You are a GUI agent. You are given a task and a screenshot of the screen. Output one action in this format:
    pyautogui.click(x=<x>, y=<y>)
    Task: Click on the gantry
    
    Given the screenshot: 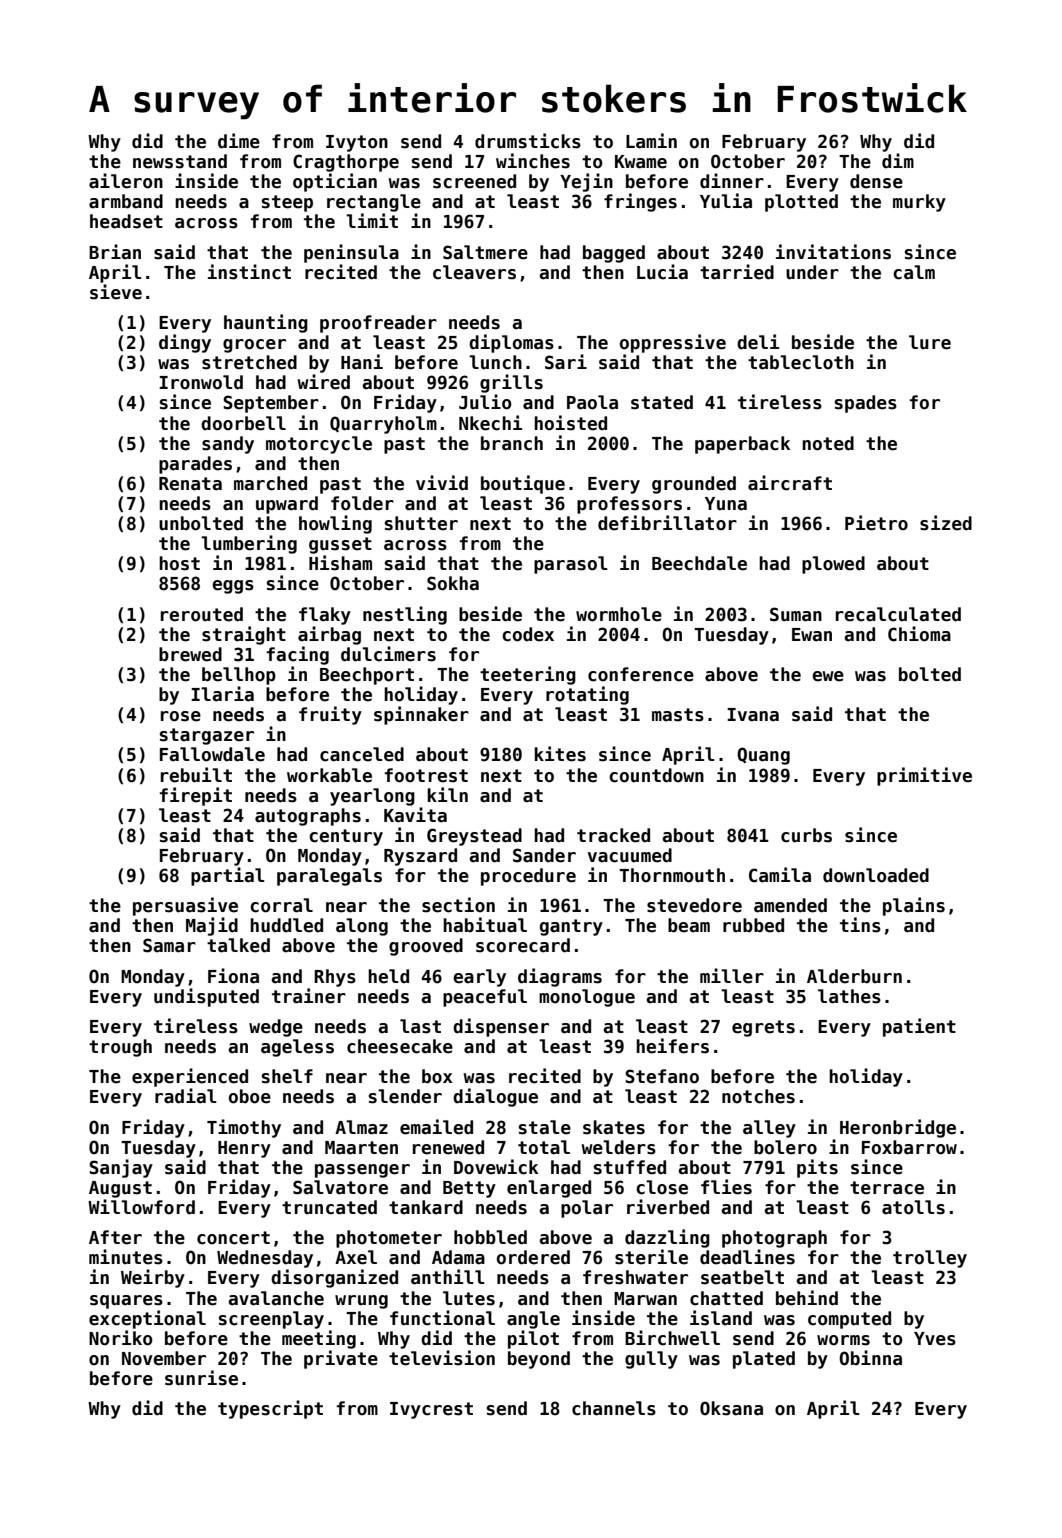 What is the action you would take?
    pyautogui.click(x=571, y=927)
